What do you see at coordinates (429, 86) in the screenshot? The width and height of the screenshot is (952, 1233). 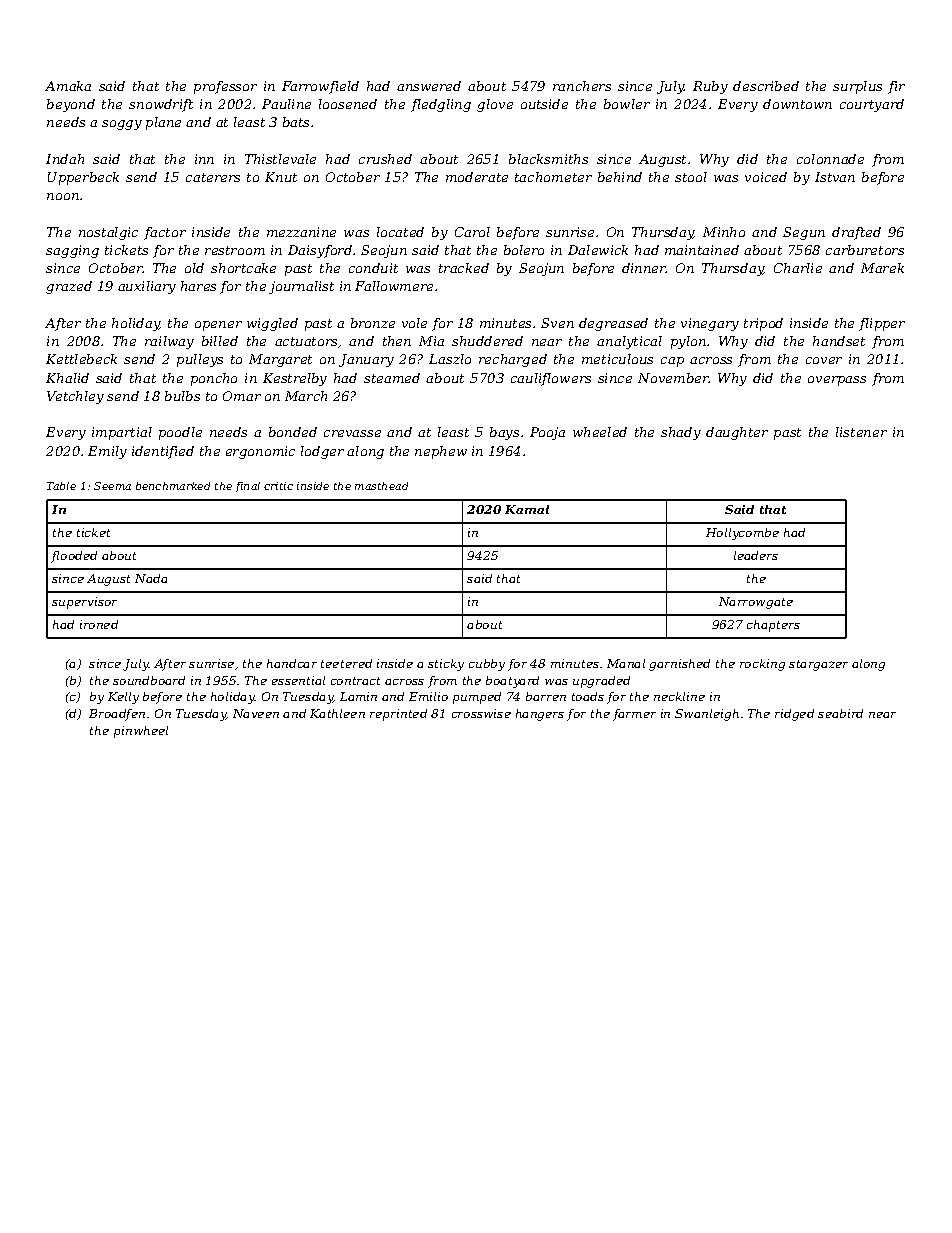 I see `answered` at bounding box center [429, 86].
